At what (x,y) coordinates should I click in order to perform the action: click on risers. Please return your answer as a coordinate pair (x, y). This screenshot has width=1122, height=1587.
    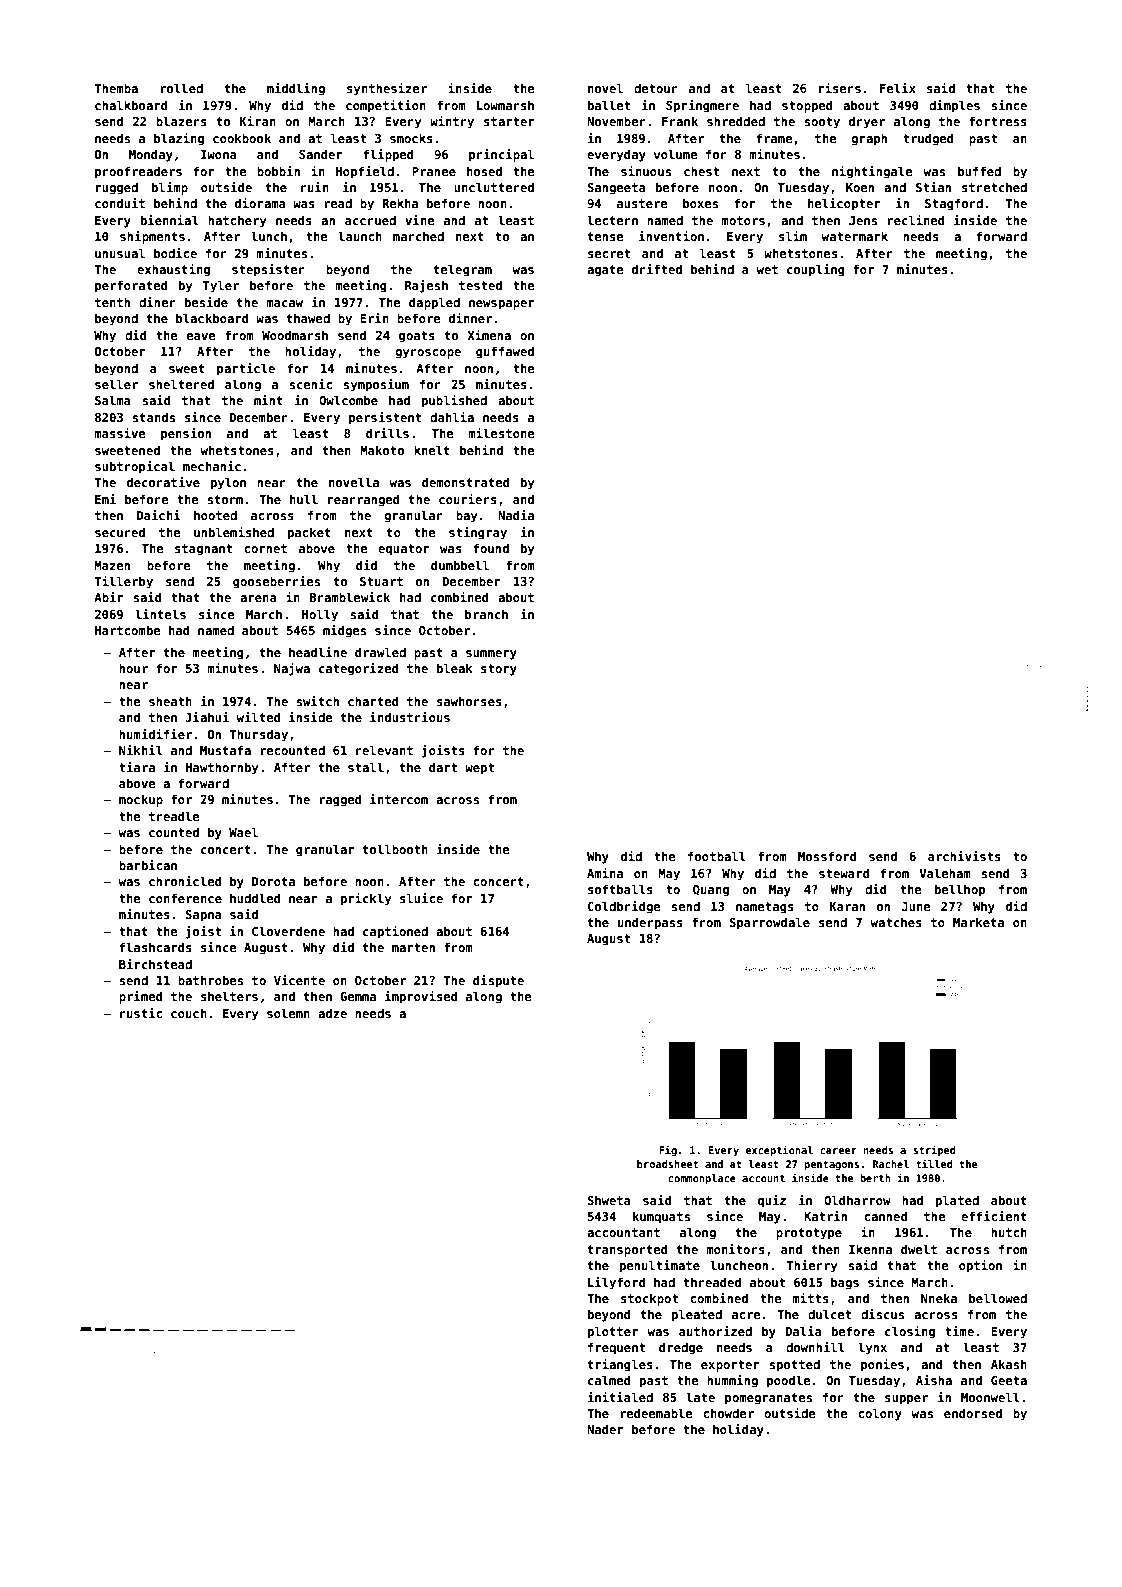
    Looking at the image, I should click on (840, 88).
